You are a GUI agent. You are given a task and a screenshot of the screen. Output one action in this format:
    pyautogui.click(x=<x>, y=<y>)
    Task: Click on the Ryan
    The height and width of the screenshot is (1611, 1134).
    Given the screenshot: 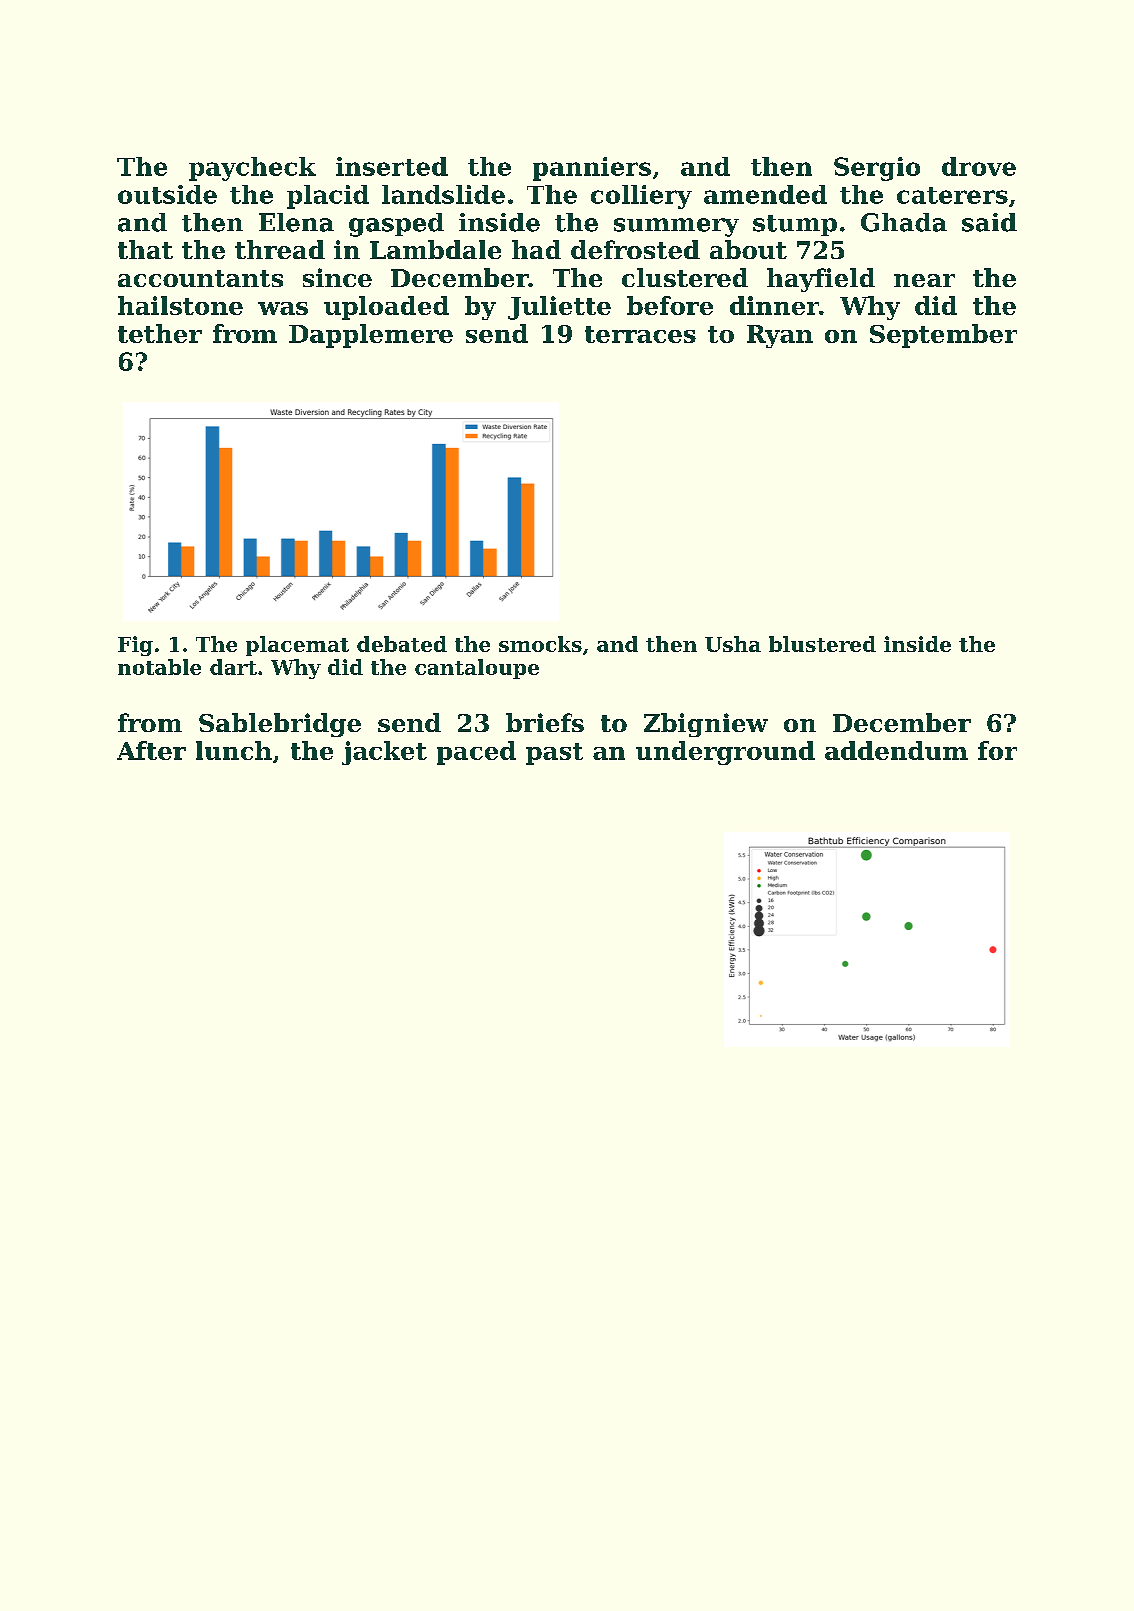 What is the action you would take?
    pyautogui.click(x=780, y=336)
